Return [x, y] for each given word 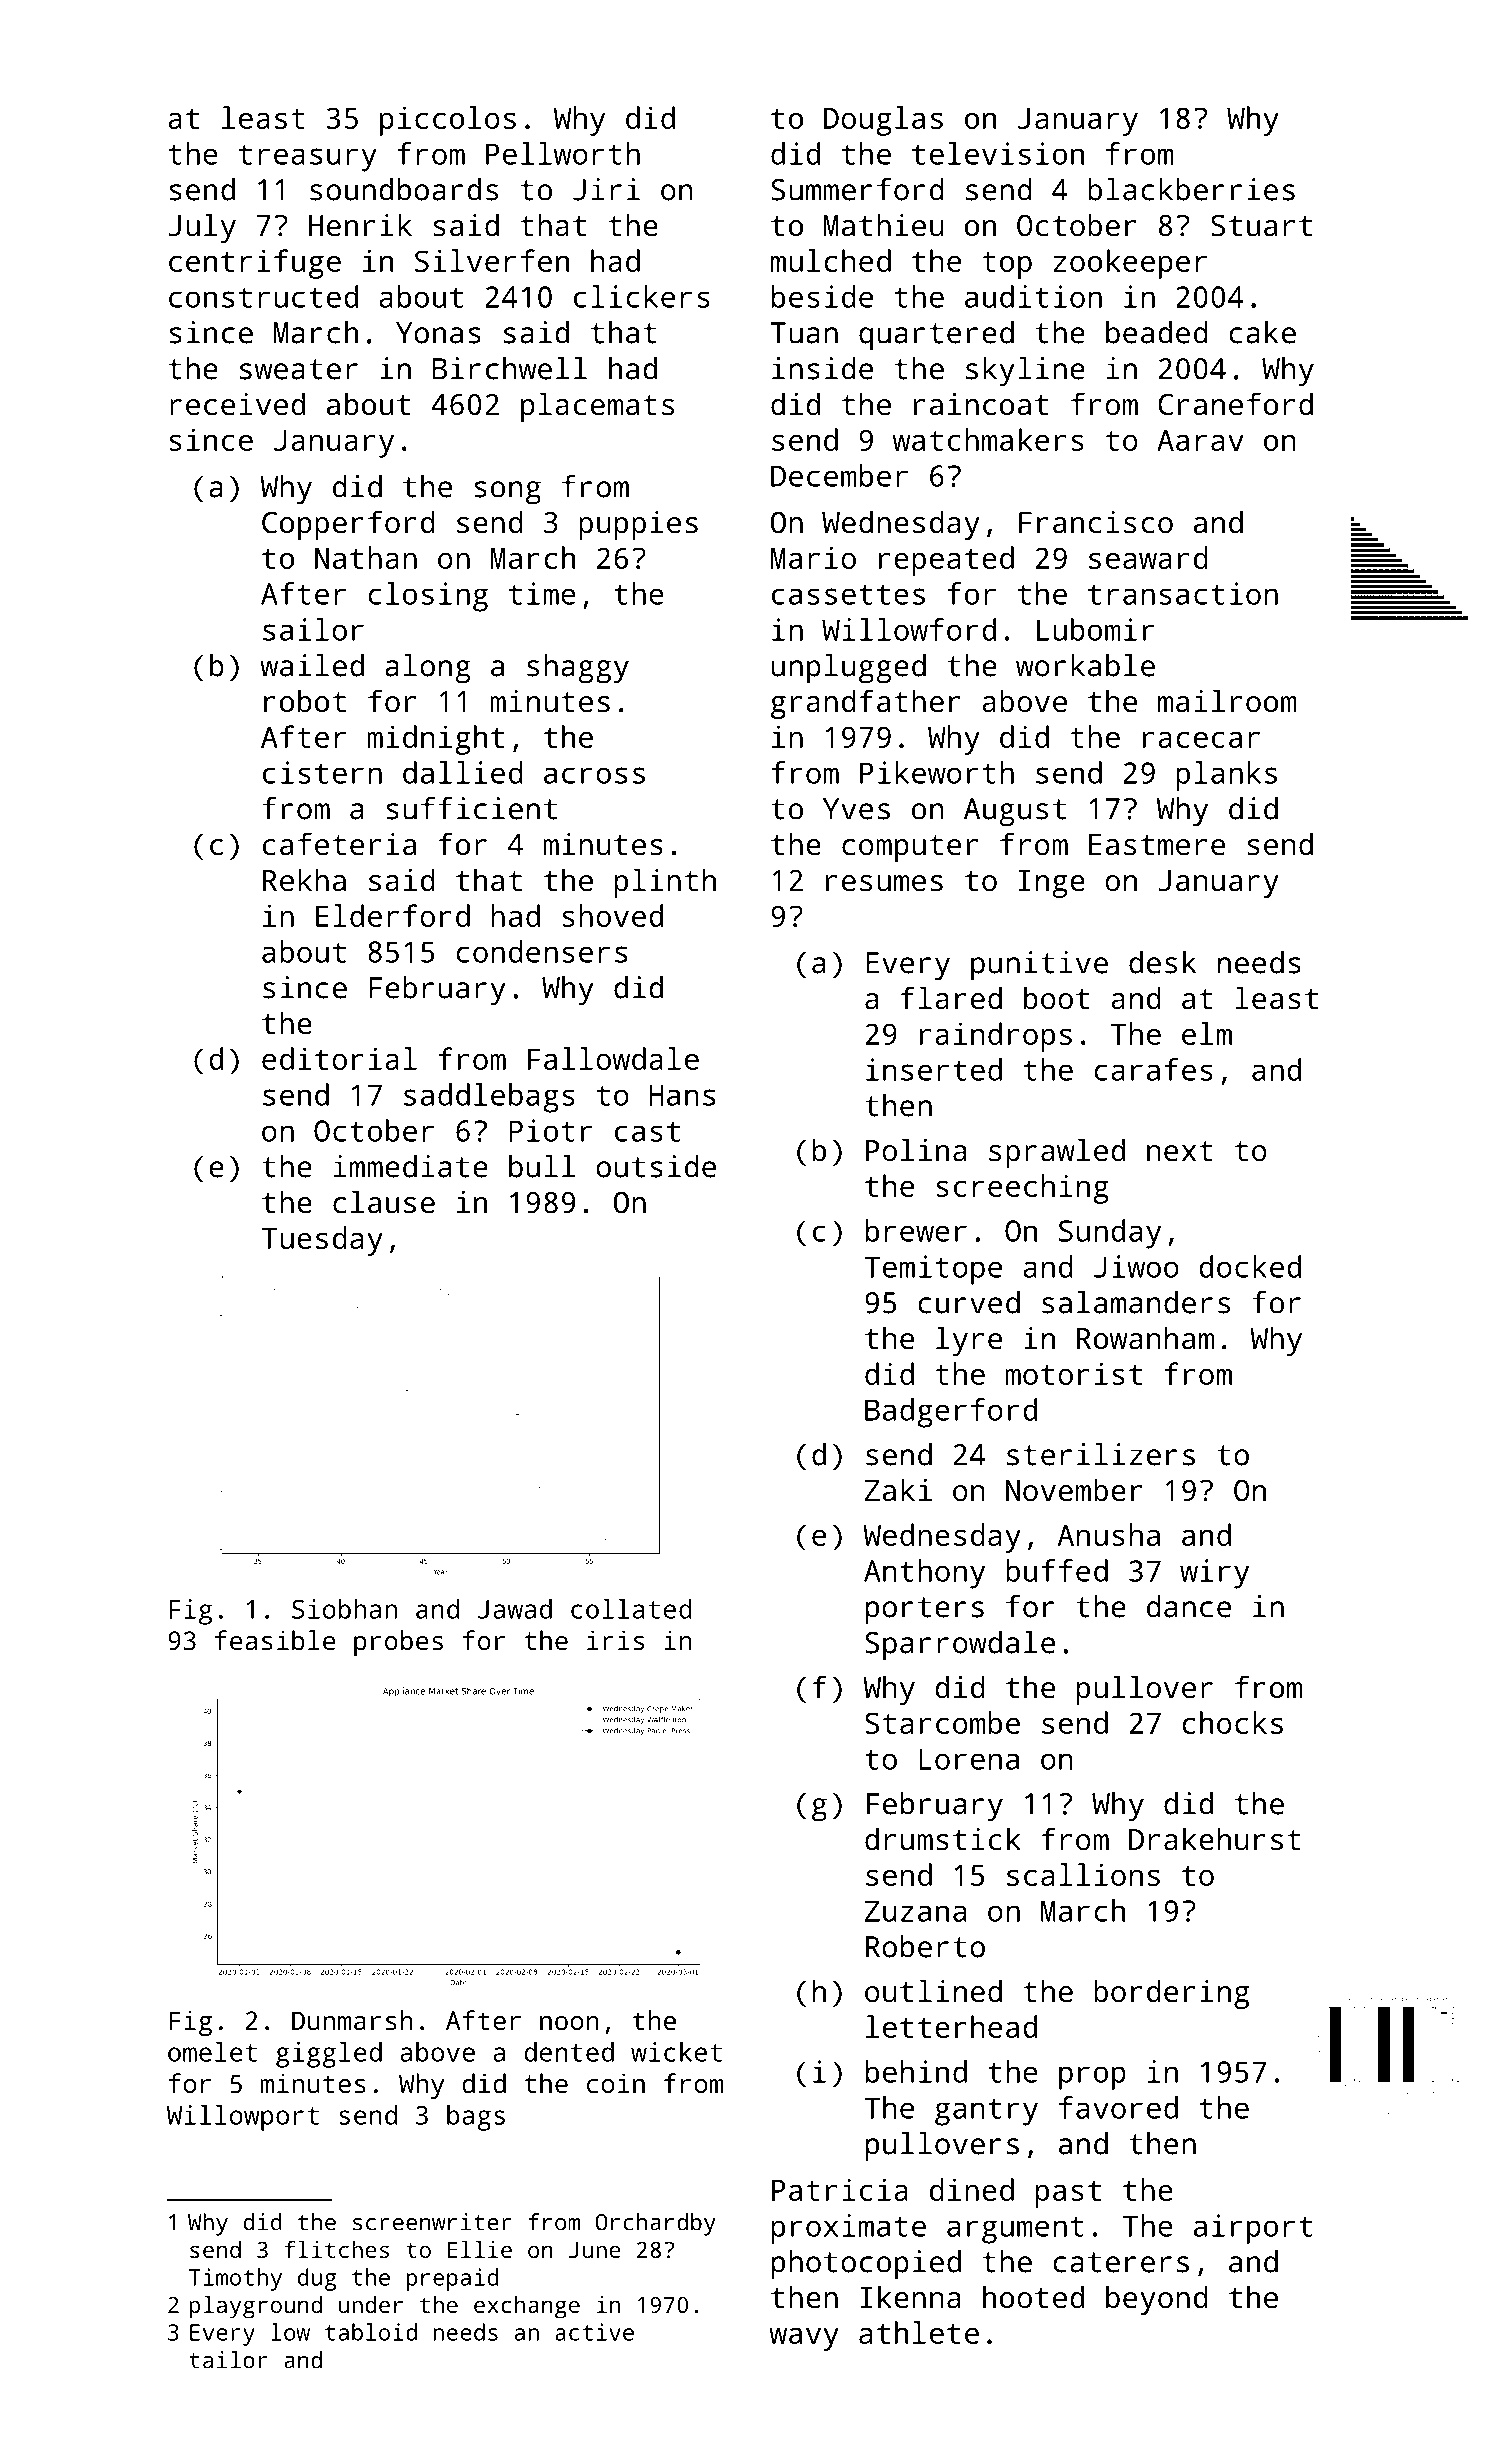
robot [305, 701]
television [998, 153]
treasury [308, 158]
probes [398, 1643]
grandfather [866, 704]
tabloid [371, 2332]
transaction [1183, 593]
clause [384, 1202]
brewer [916, 1230]
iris [615, 1640]
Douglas [883, 121]
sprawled [1057, 1153]
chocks [1232, 1722]
